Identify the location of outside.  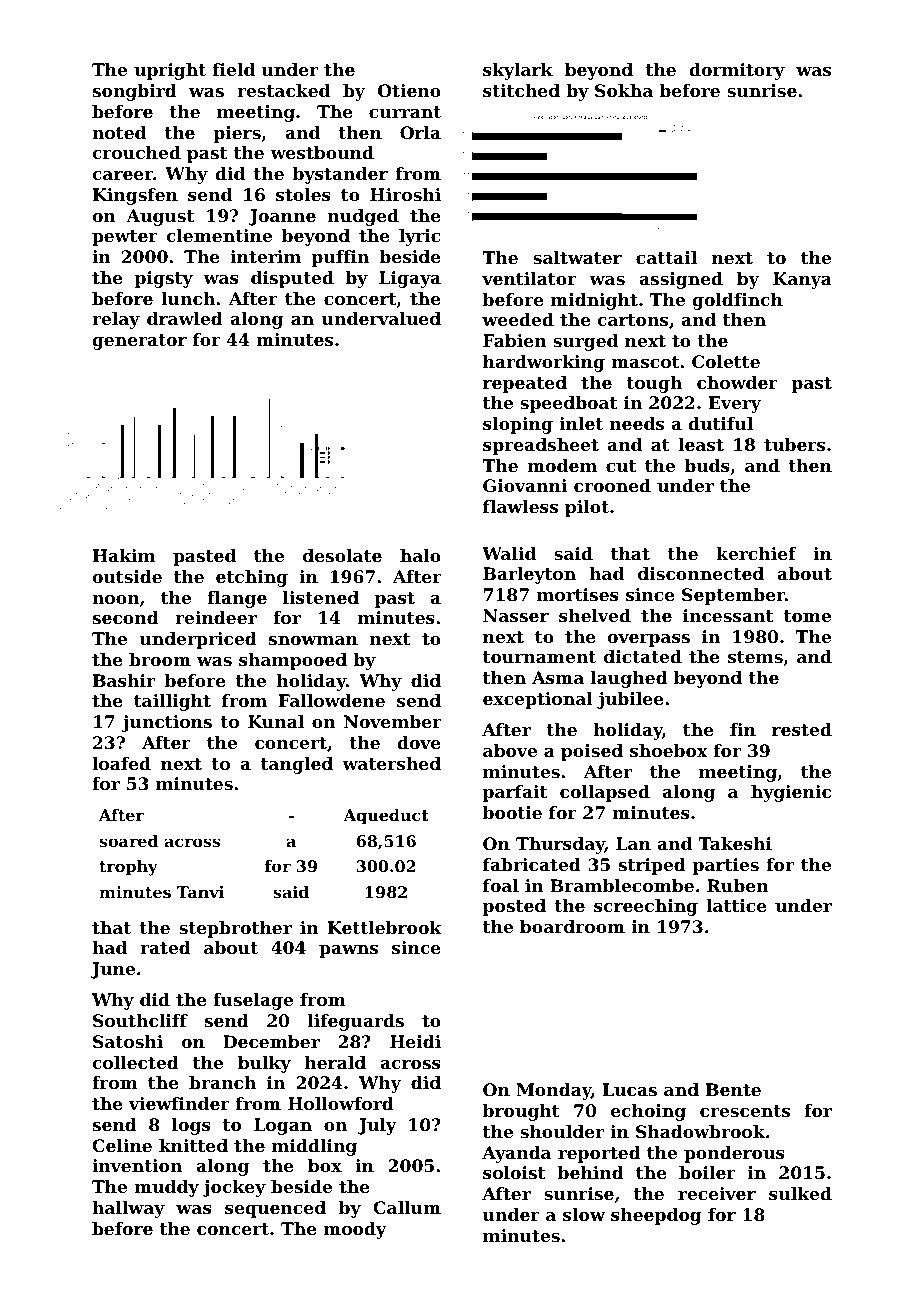
(127, 576).
